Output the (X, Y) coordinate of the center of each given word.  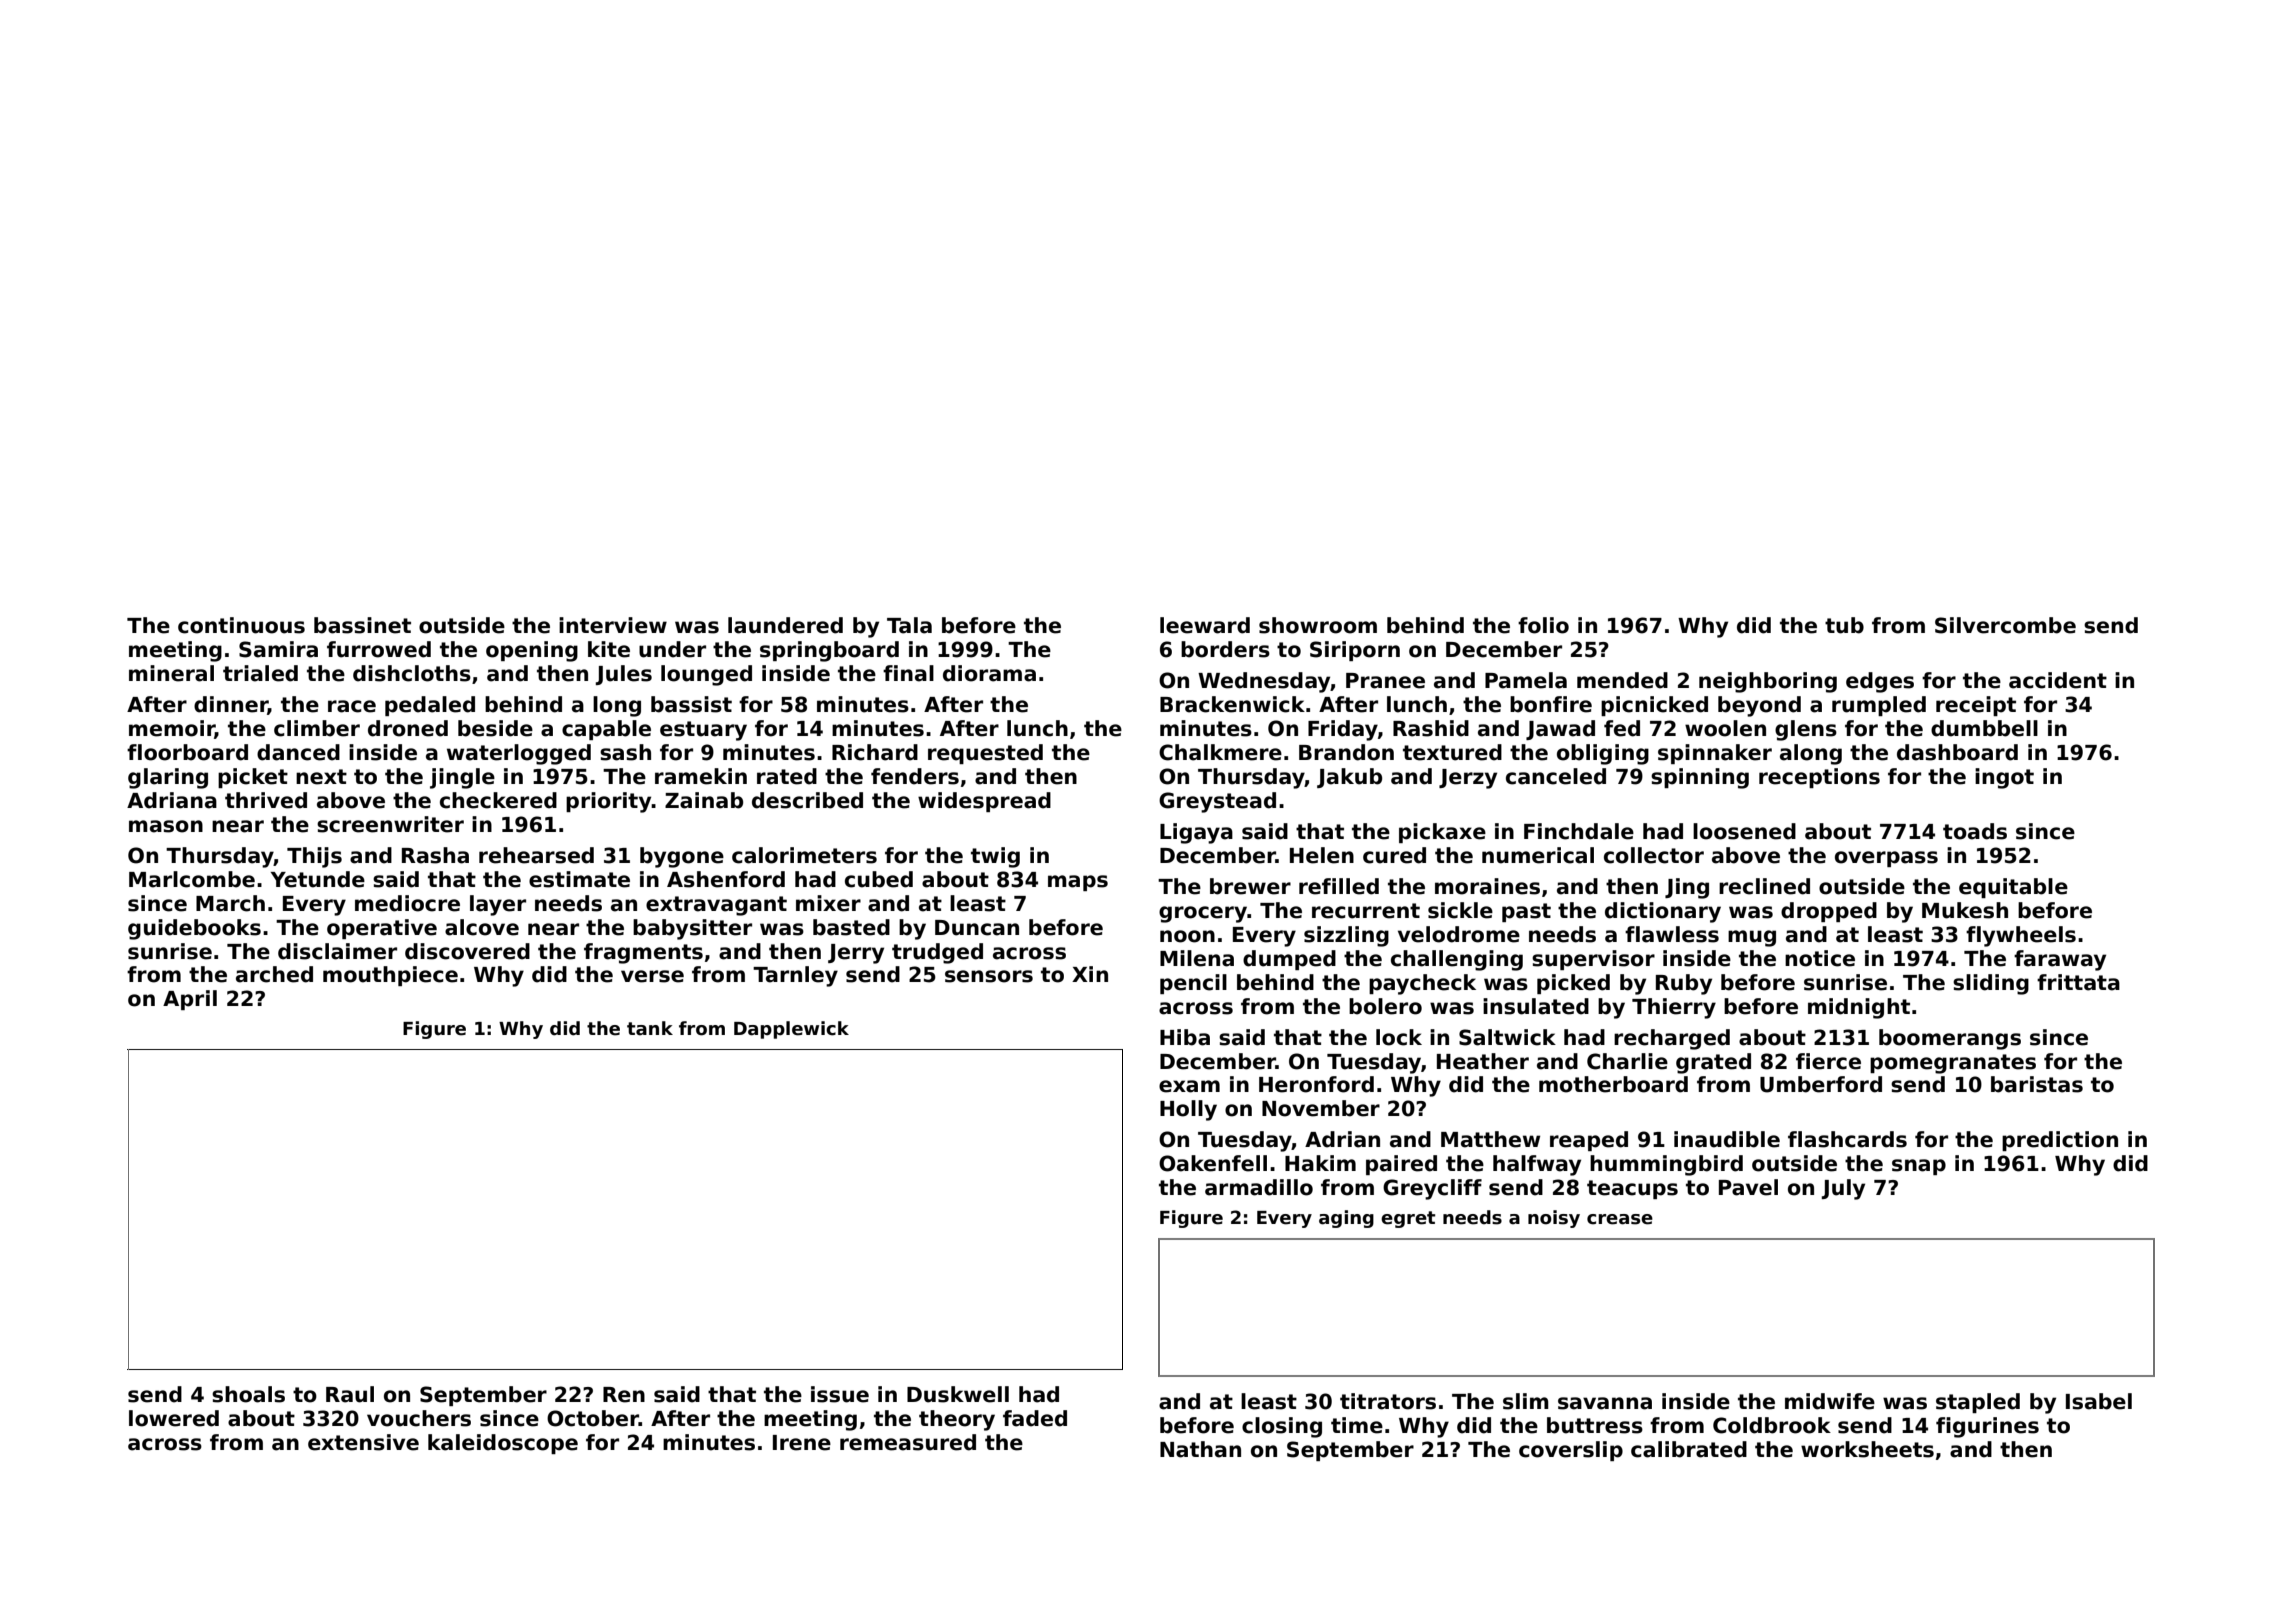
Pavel (1748, 1187)
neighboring (1768, 682)
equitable (2013, 888)
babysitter (692, 929)
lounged (706, 675)
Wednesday (1264, 682)
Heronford (1316, 1084)
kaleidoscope (503, 1444)
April (190, 1000)
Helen (1322, 855)
